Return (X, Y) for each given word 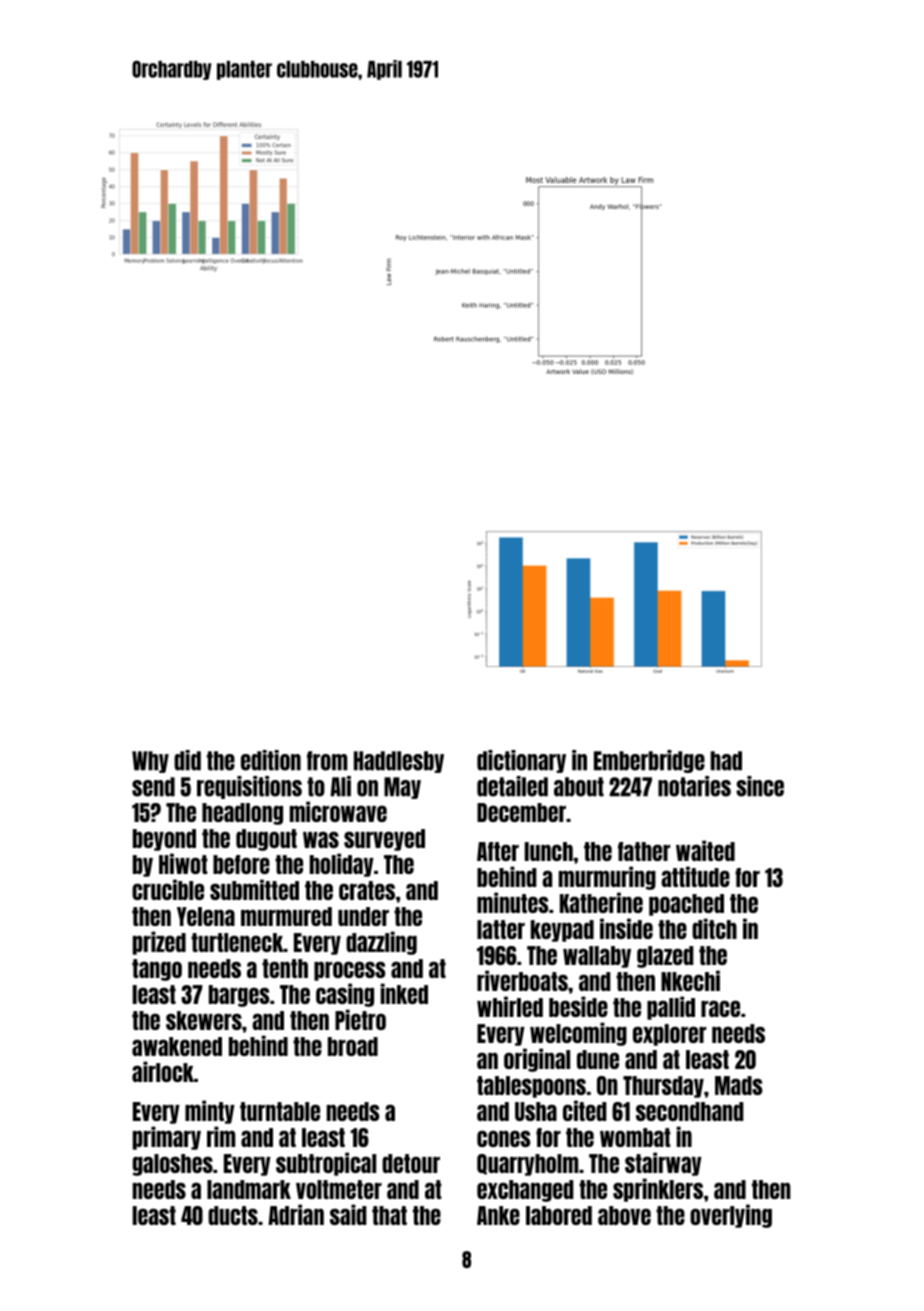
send (153, 787)
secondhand (690, 1111)
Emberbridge (649, 761)
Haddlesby (399, 762)
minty (210, 1112)
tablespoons (531, 1087)
